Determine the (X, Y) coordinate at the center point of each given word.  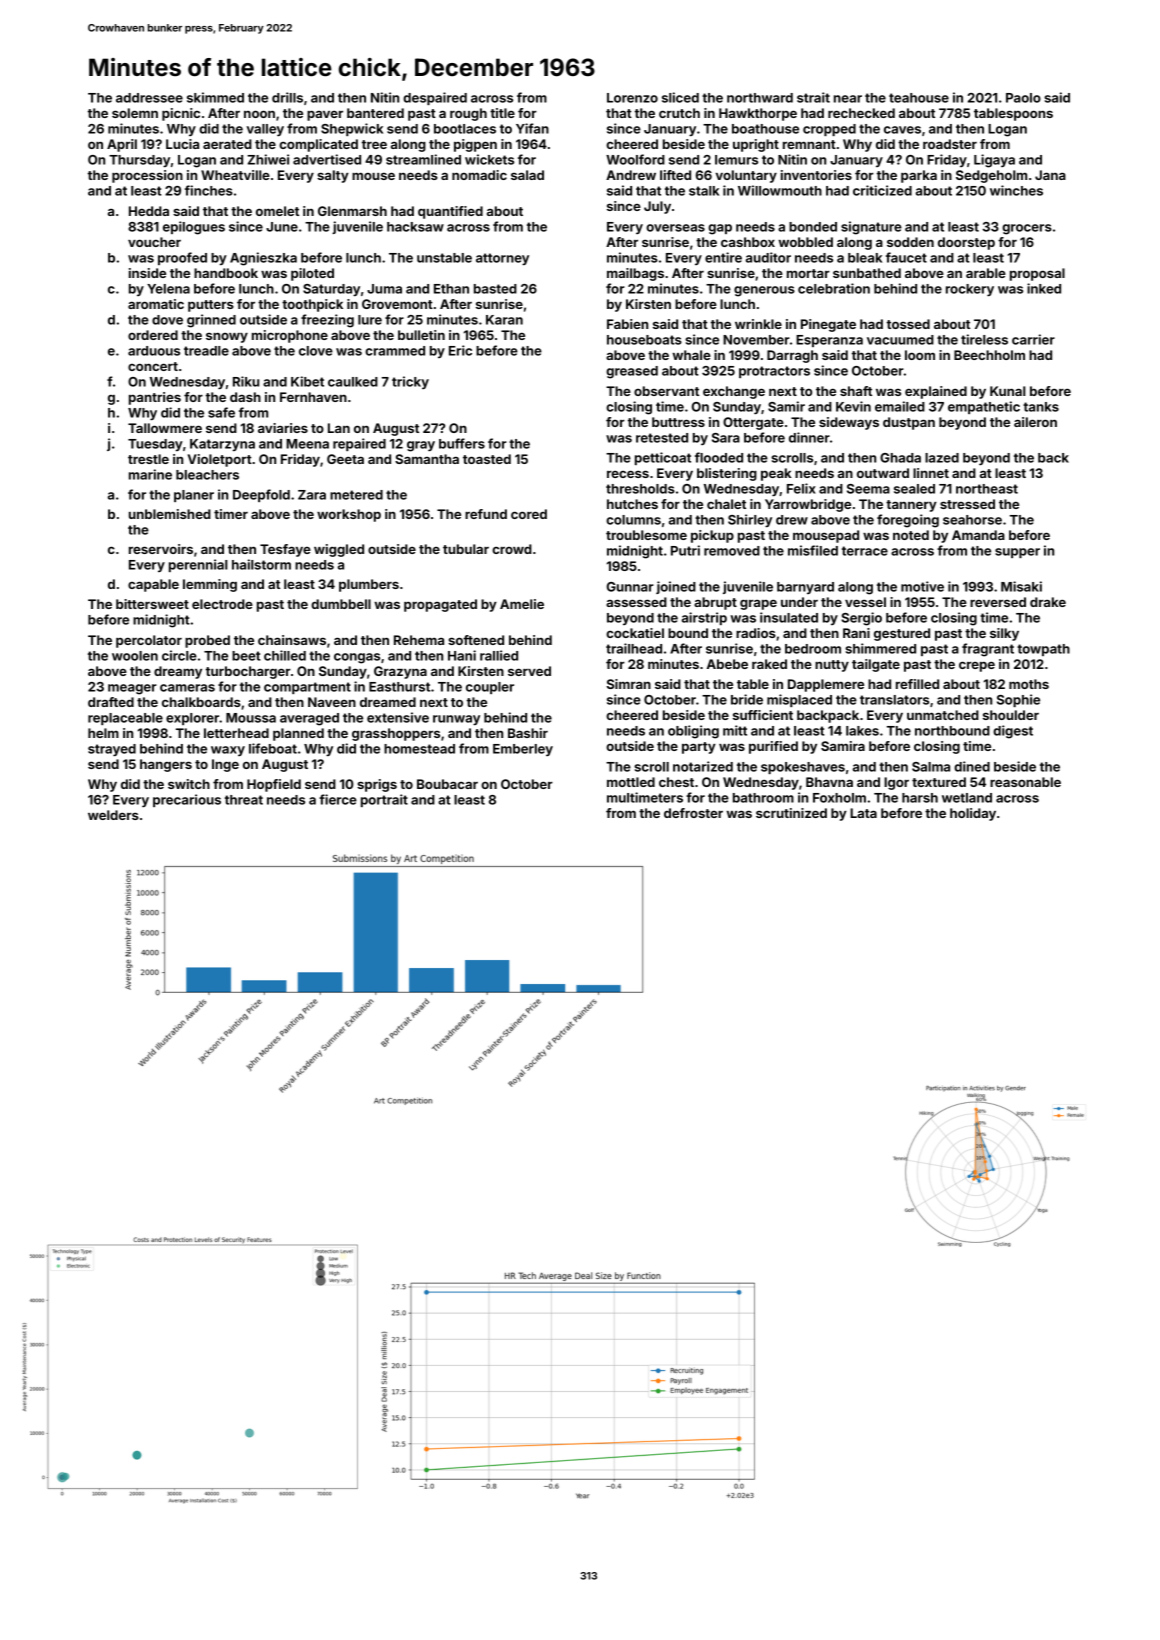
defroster (693, 813)
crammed (395, 351)
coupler (490, 688)
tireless (984, 339)
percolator (149, 641)
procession (147, 176)
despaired (435, 98)
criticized (882, 190)
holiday (973, 814)
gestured (902, 634)
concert (153, 366)
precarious (187, 800)
